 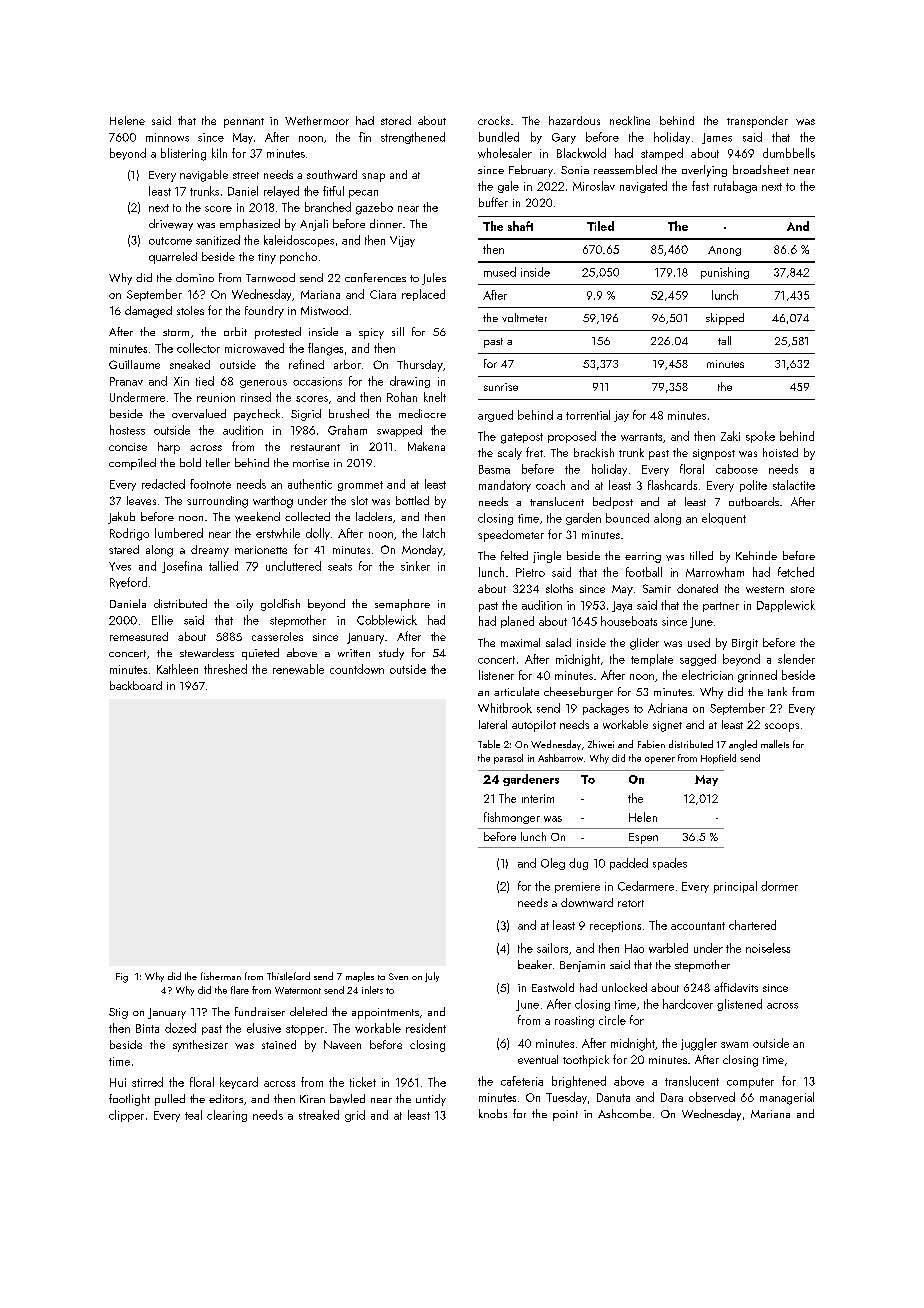 I want to click on Sven, so click(x=398, y=976).
